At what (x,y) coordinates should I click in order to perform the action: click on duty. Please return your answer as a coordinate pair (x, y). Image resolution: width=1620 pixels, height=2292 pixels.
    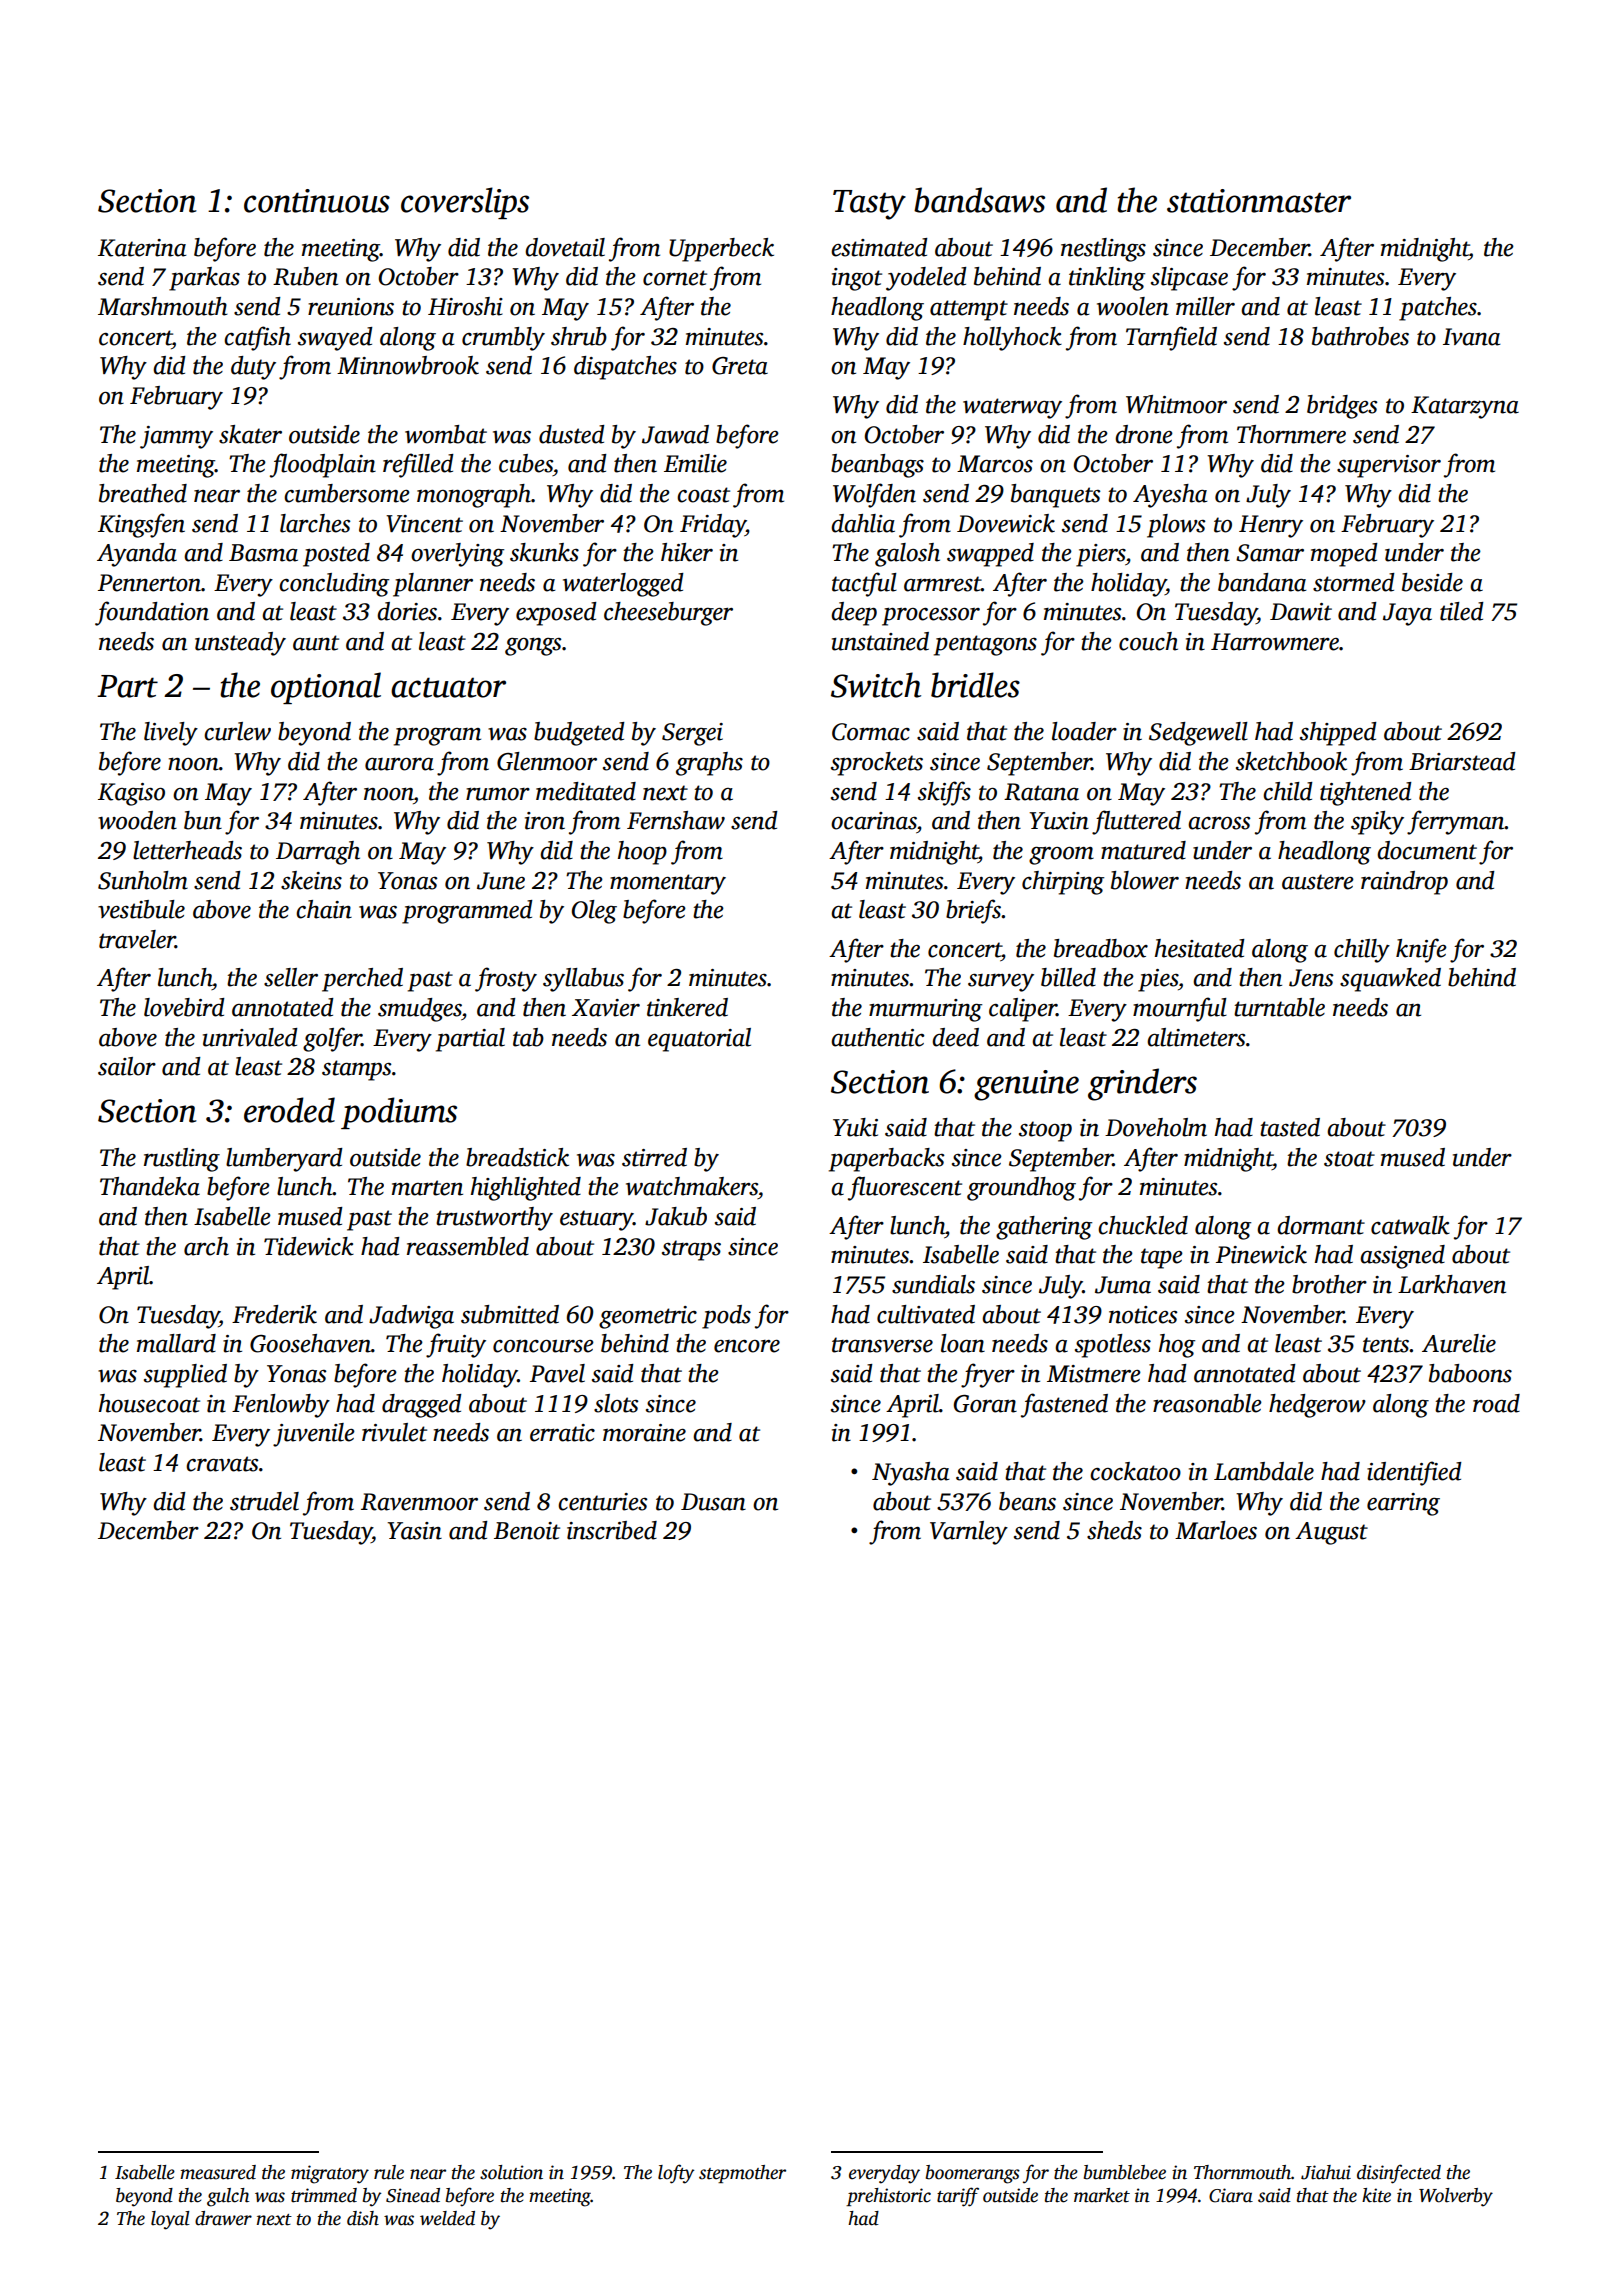
    Looking at the image, I should click on (253, 368).
